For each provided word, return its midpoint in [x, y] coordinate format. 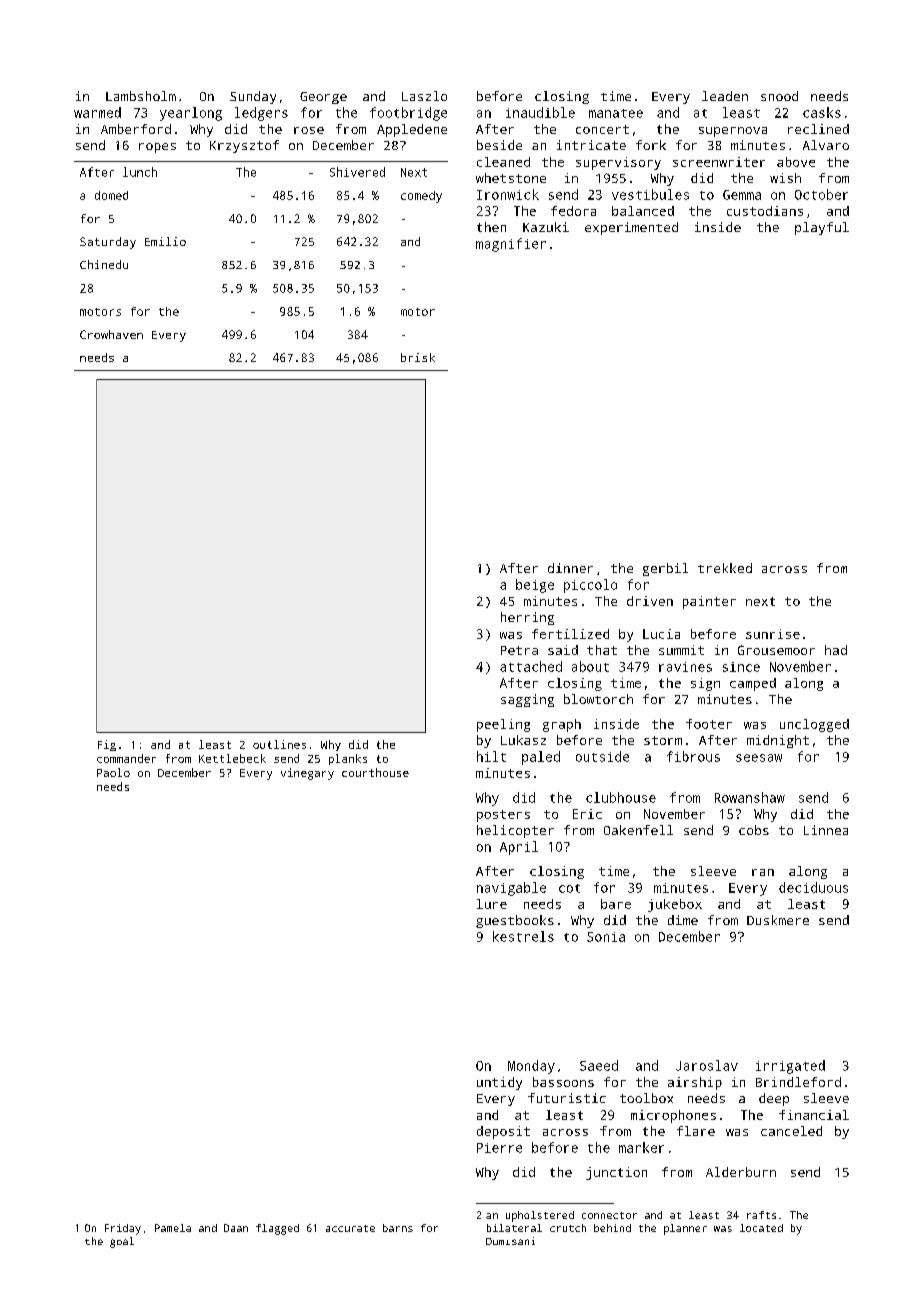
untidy [499, 1083]
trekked [725, 568]
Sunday [253, 97]
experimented [631, 228]
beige [535, 586]
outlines [279, 744]
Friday [123, 1229]
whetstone [511, 178]
